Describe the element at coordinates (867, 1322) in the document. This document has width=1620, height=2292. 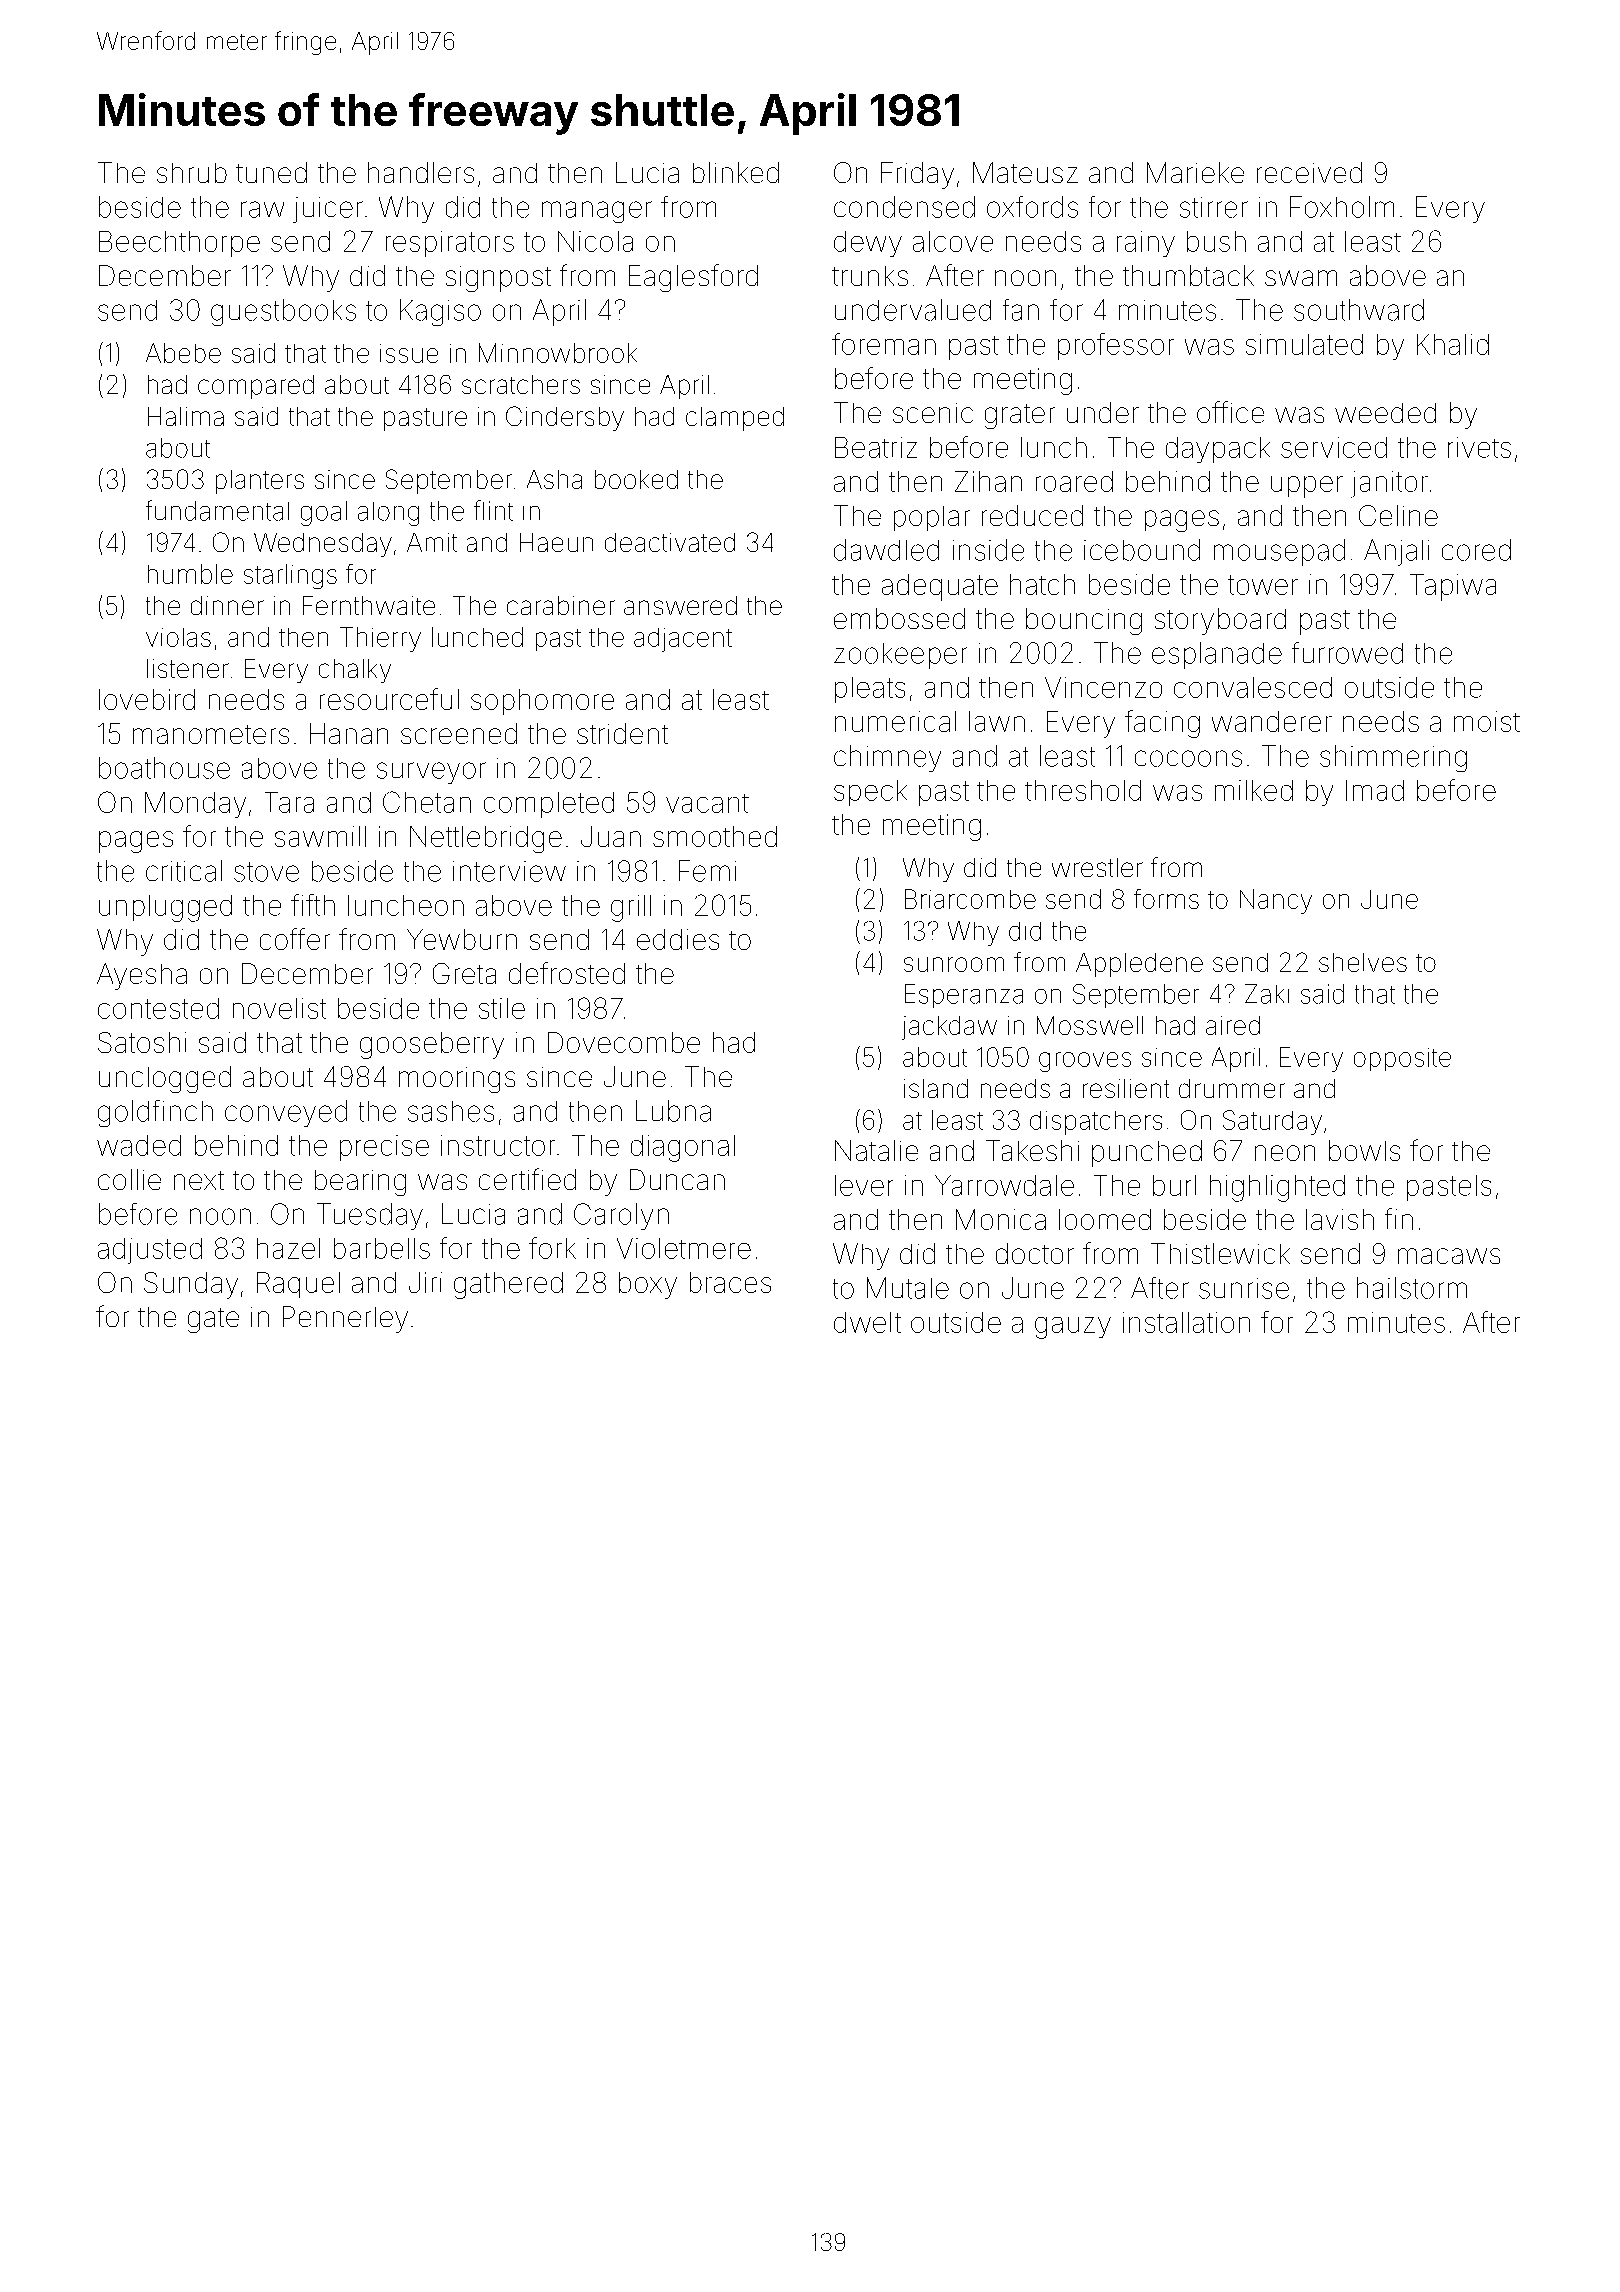
I see `dwelt` at that location.
